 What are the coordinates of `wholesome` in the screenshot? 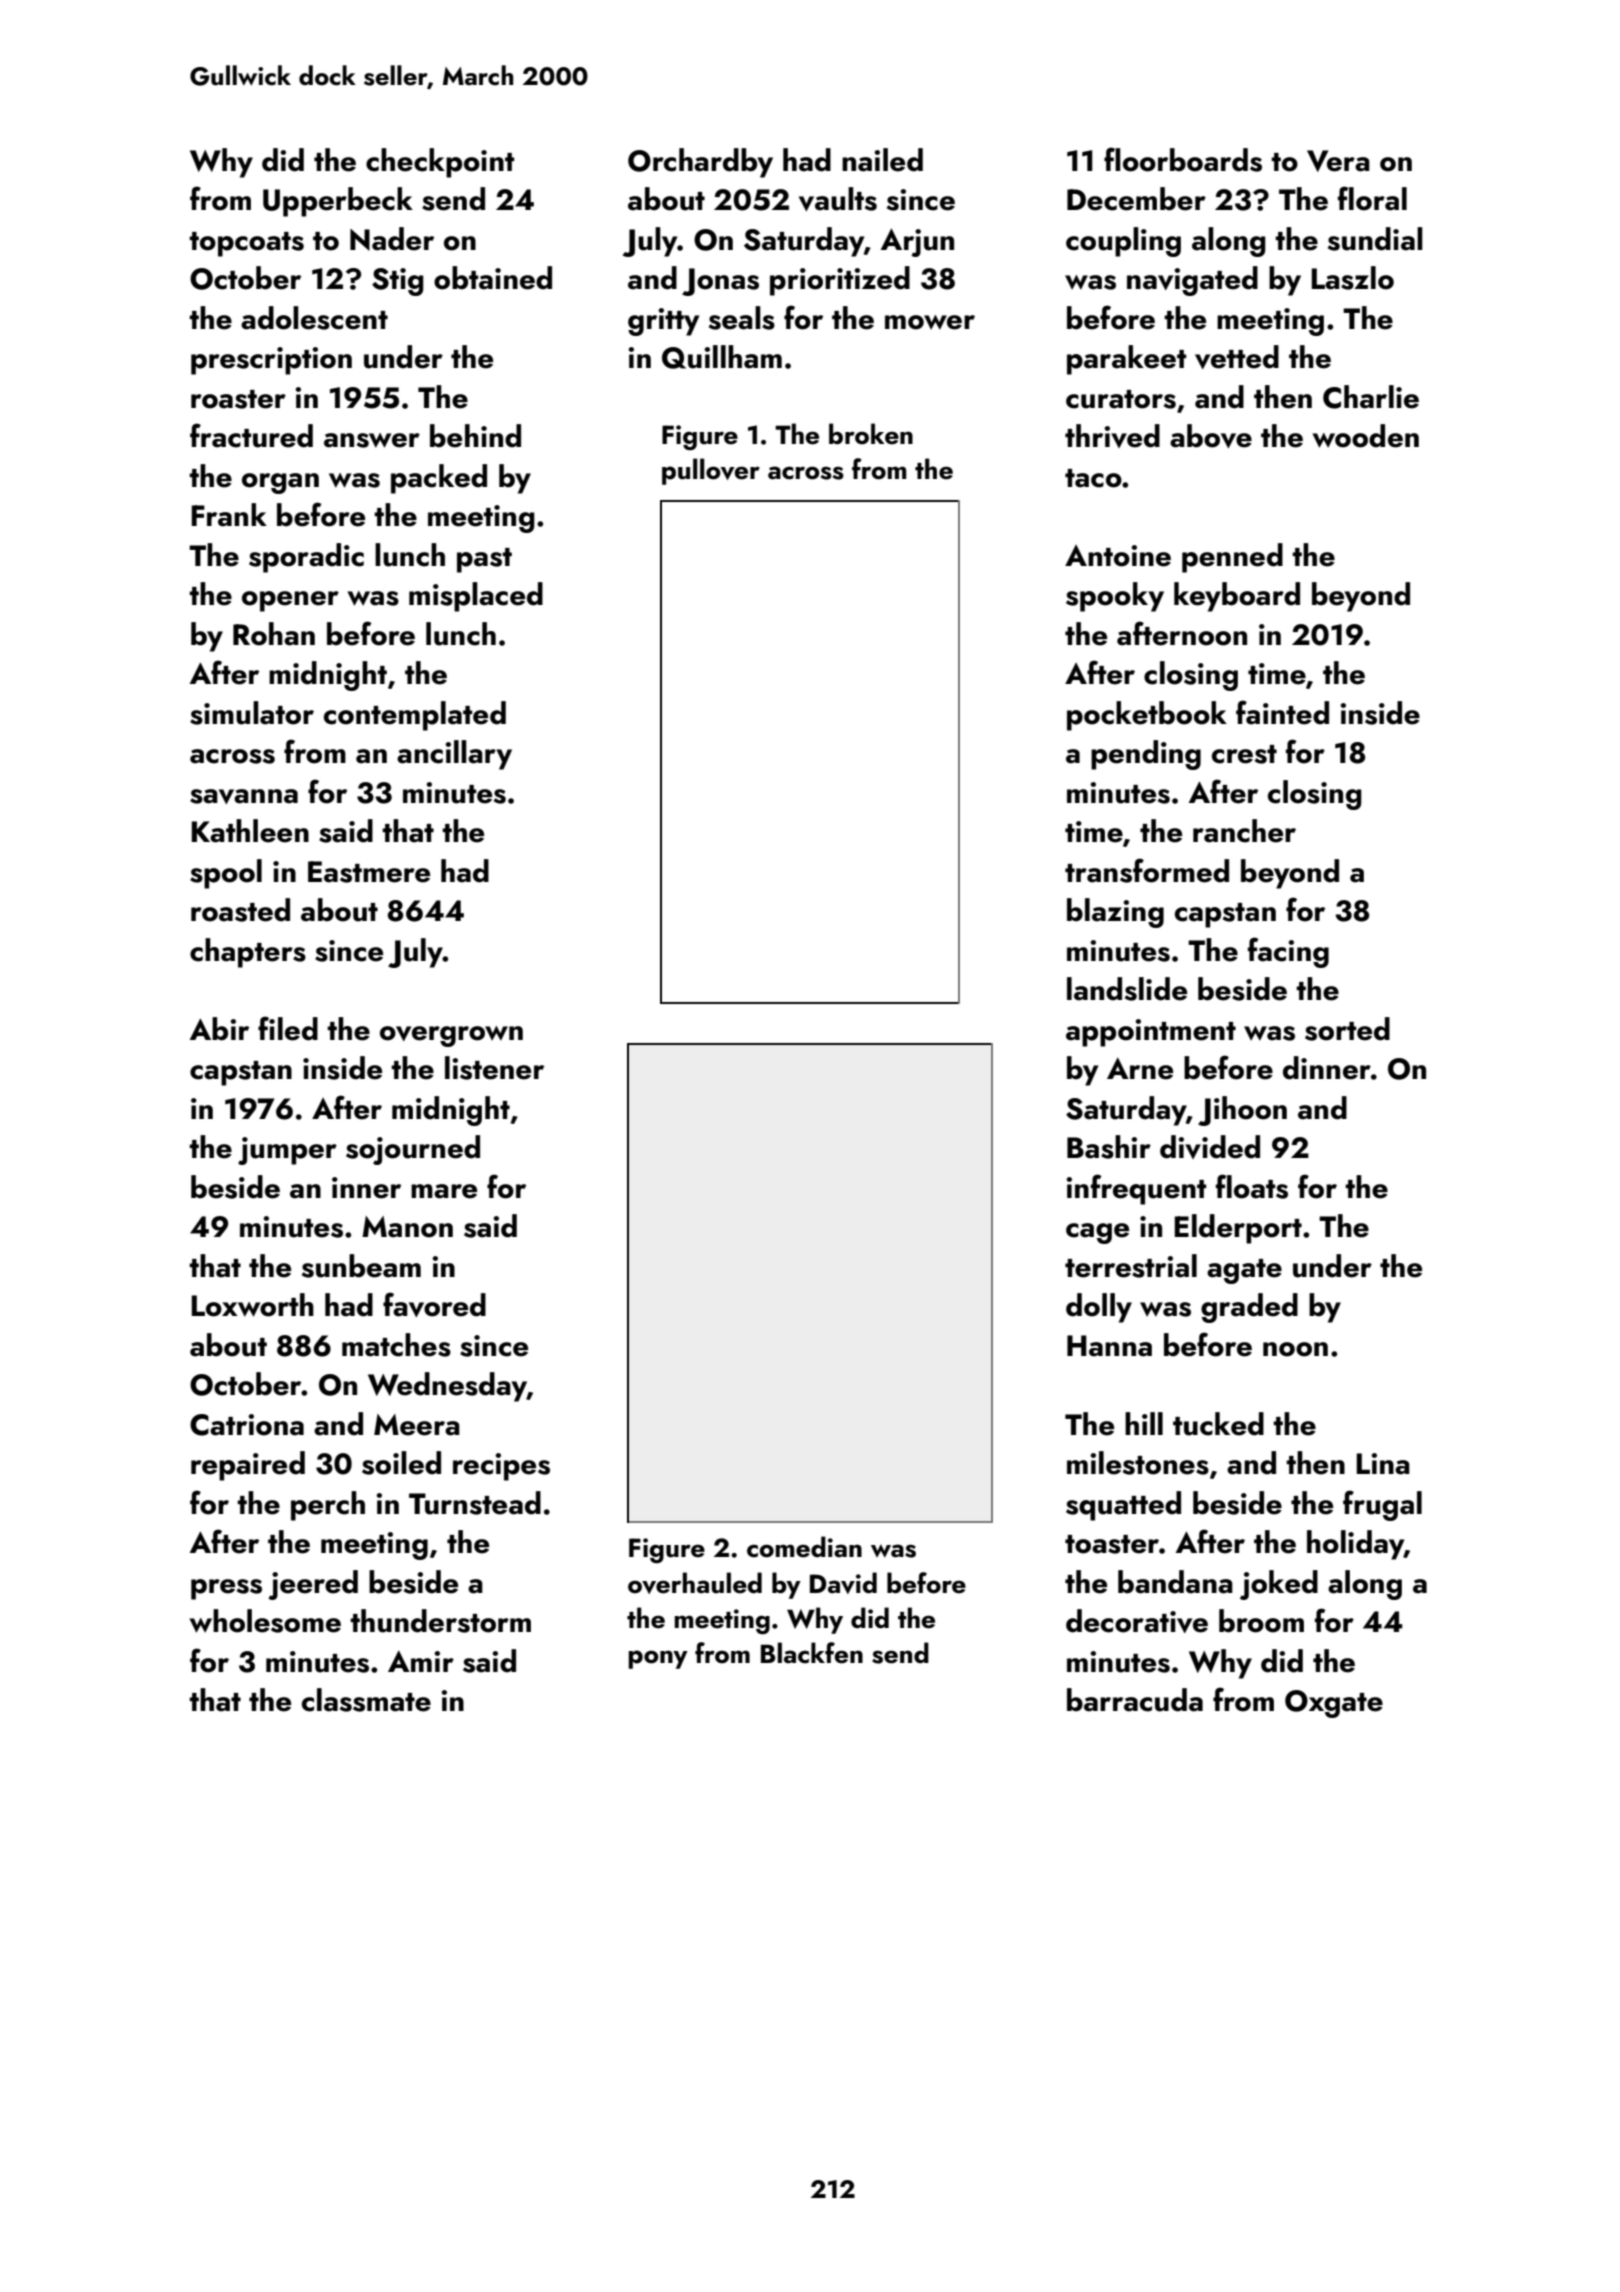 It's located at (265, 1621).
